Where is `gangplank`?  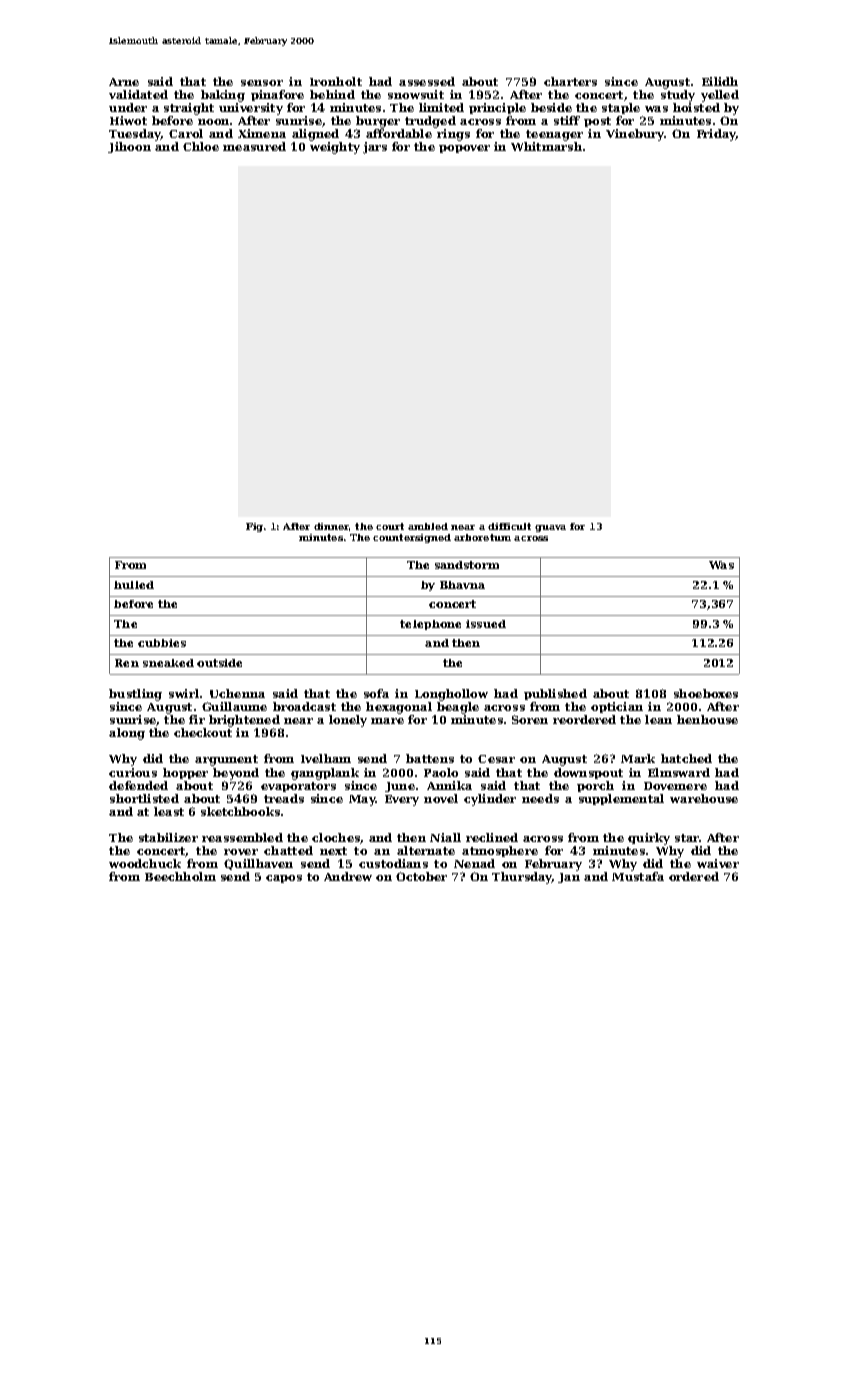 gangplank is located at coordinates (325, 774).
